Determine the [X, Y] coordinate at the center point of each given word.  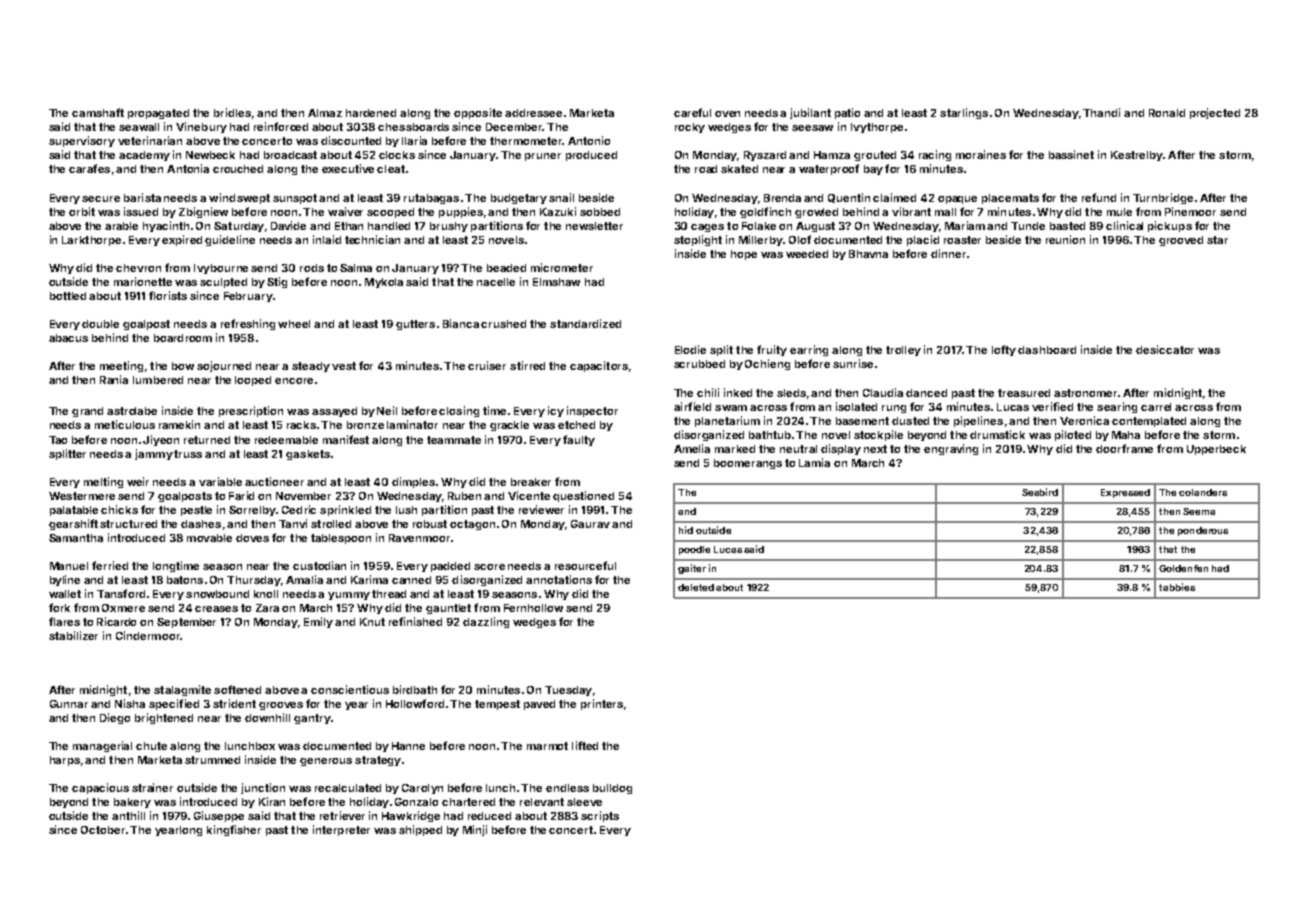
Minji [475, 830]
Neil [387, 410]
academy [144, 156]
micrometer [562, 267]
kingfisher [234, 830]
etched [576, 425]
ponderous [1203, 531]
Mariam [965, 225]
